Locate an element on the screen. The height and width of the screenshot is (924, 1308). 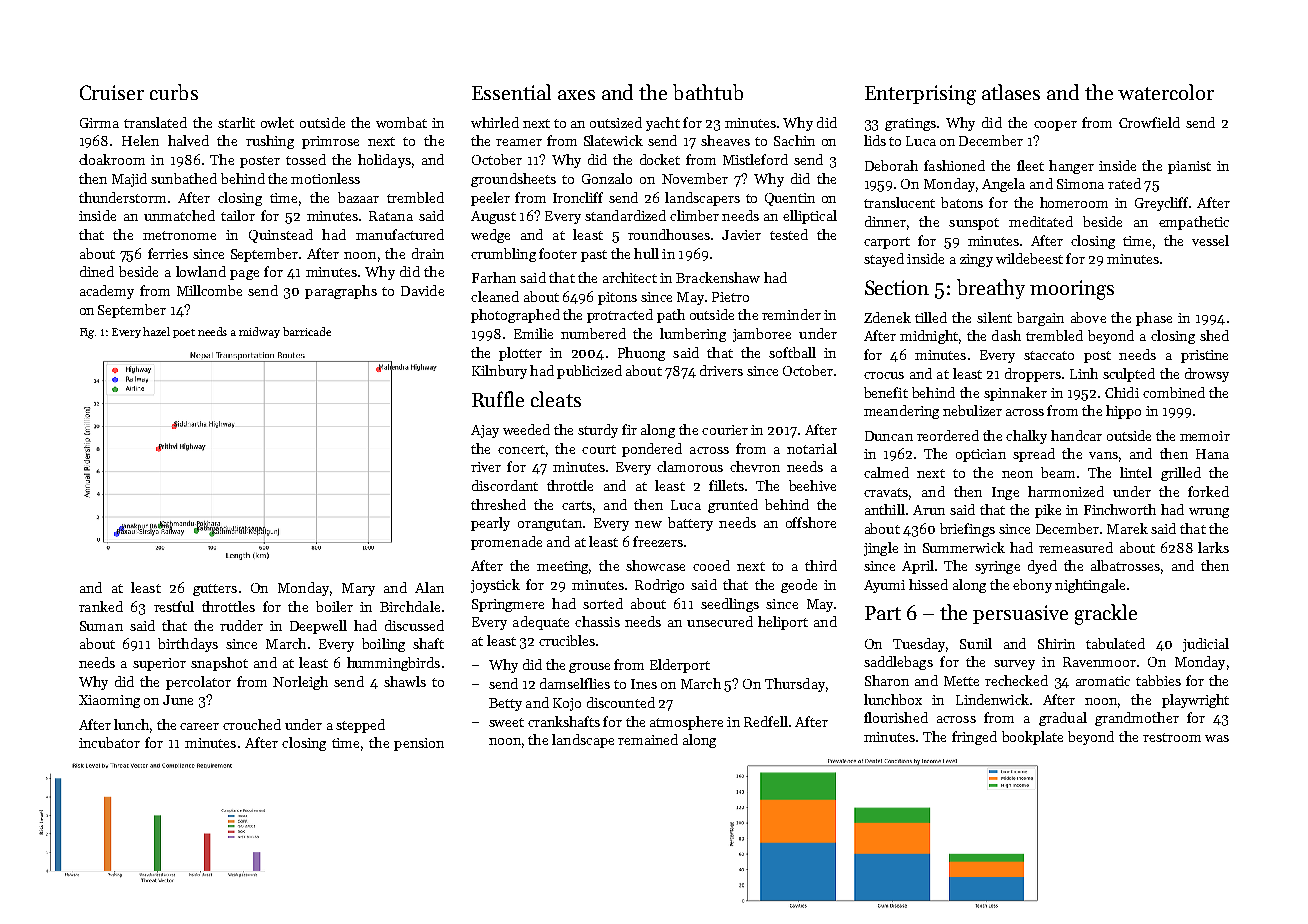
sturdy is located at coordinates (598, 431).
